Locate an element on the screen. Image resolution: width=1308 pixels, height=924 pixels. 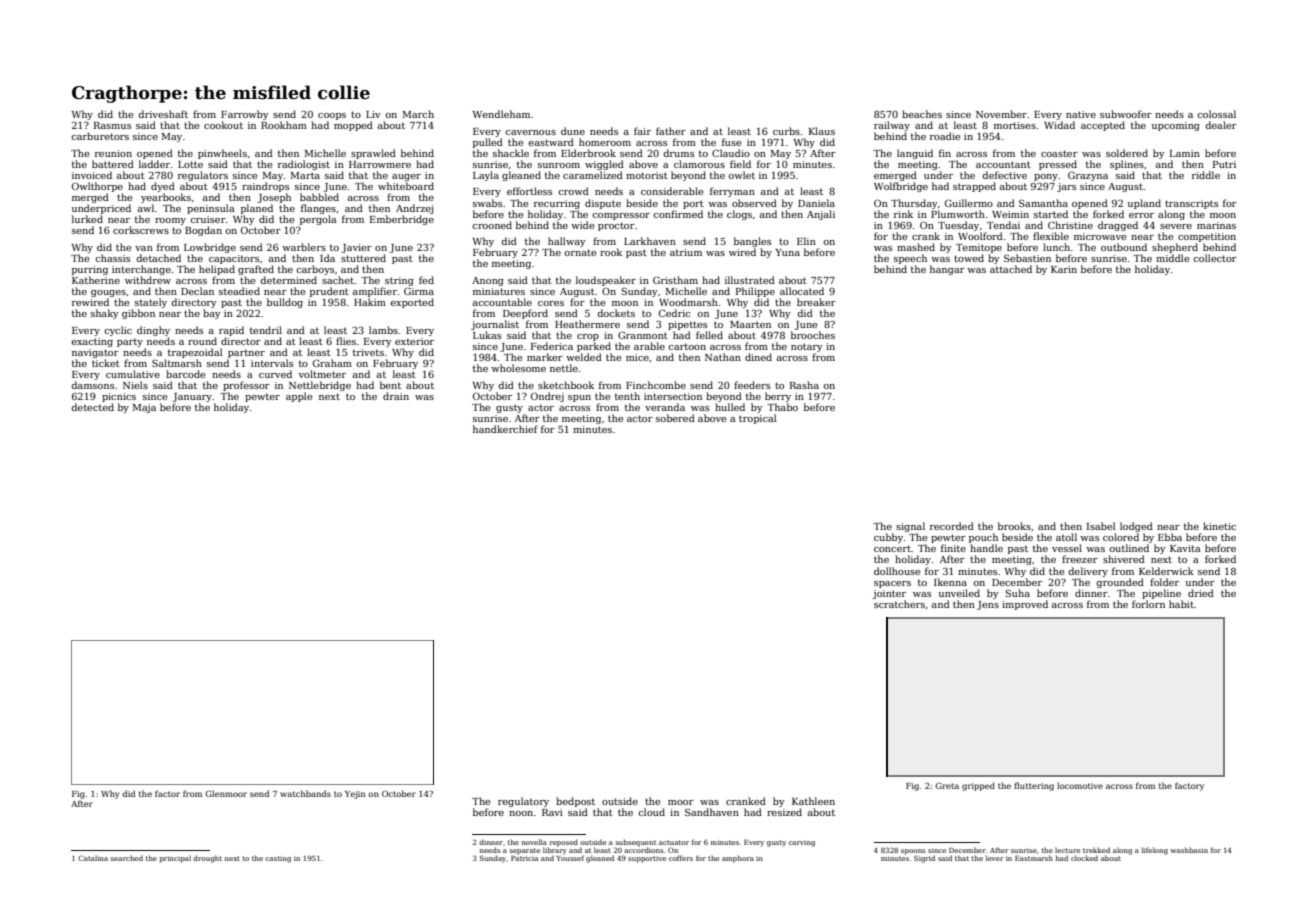
strapped is located at coordinates (974, 187).
